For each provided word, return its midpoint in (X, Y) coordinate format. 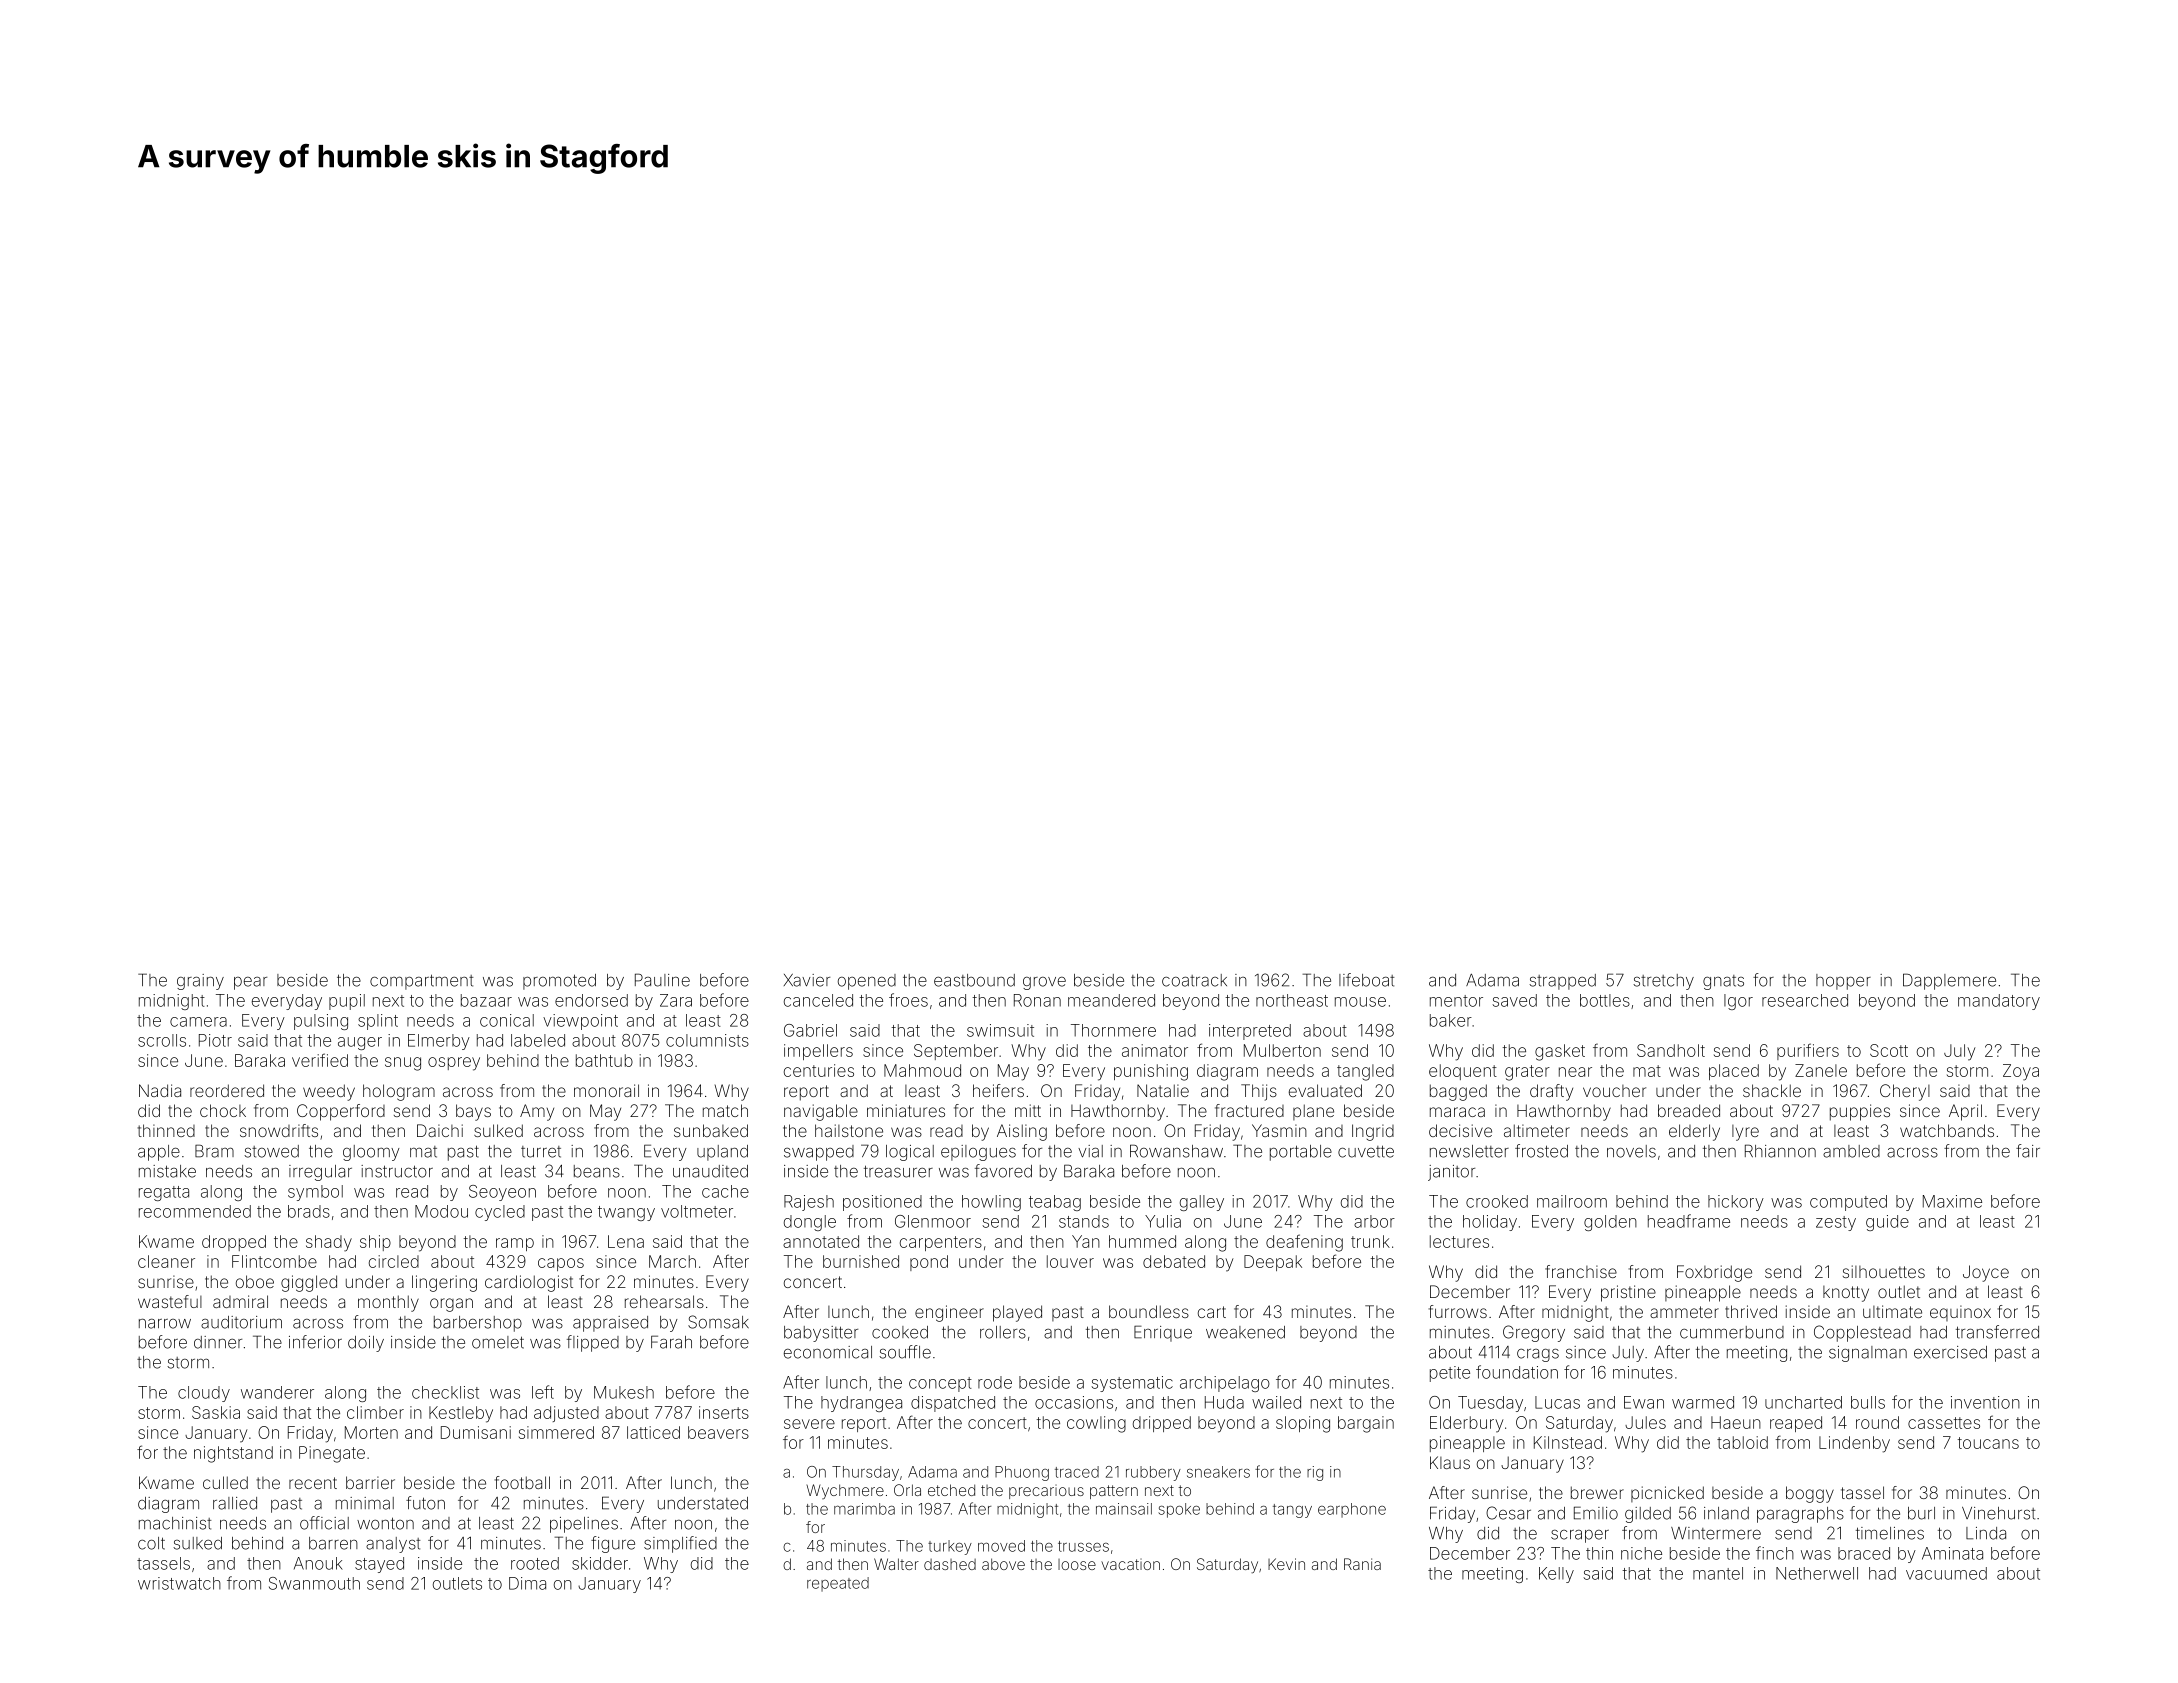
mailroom (1572, 1201)
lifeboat (1367, 980)
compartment (422, 982)
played (1017, 1313)
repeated (838, 1584)
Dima (527, 1583)
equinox (1960, 1313)
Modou (441, 1211)
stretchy (1663, 982)
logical (910, 1153)
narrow (165, 1324)
